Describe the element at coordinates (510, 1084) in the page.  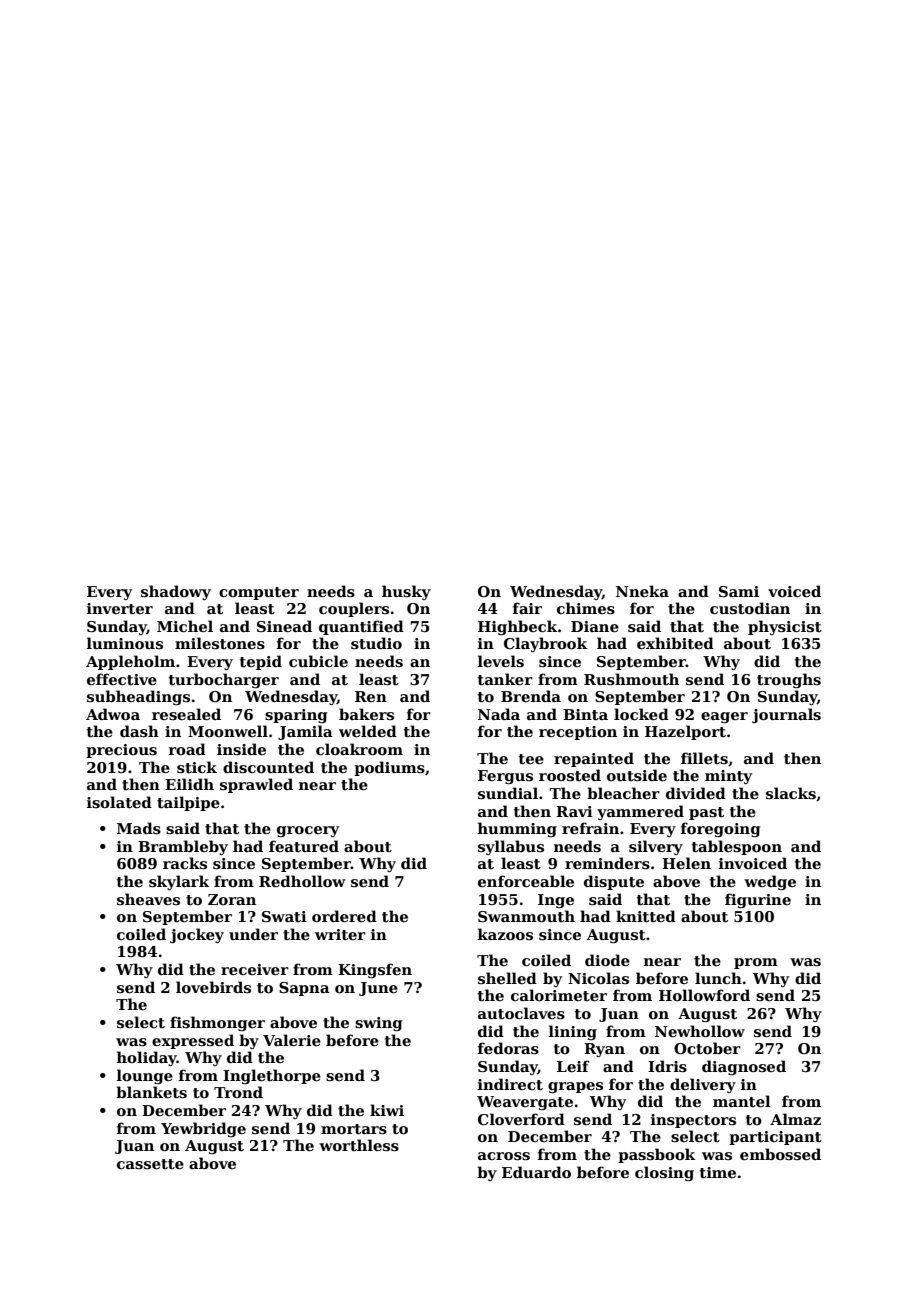
I see `indirect` at that location.
